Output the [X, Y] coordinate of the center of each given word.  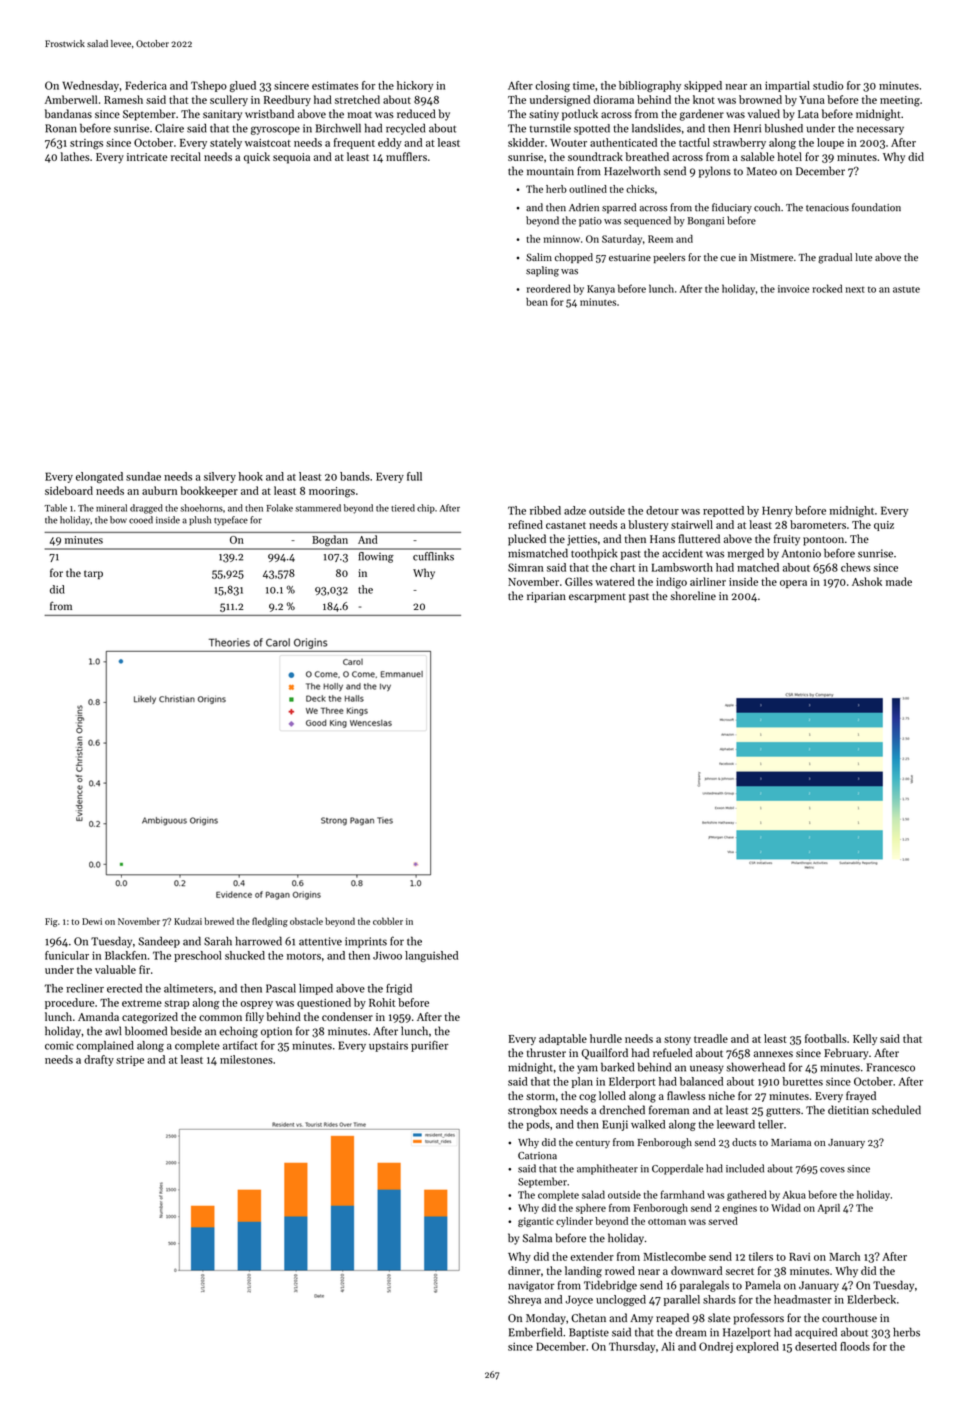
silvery [220, 477]
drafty [99, 1060]
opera [793, 584]
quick [257, 158]
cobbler [388, 921]
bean [537, 302]
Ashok [867, 581]
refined [525, 524]
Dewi [92, 921]
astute [906, 289]
